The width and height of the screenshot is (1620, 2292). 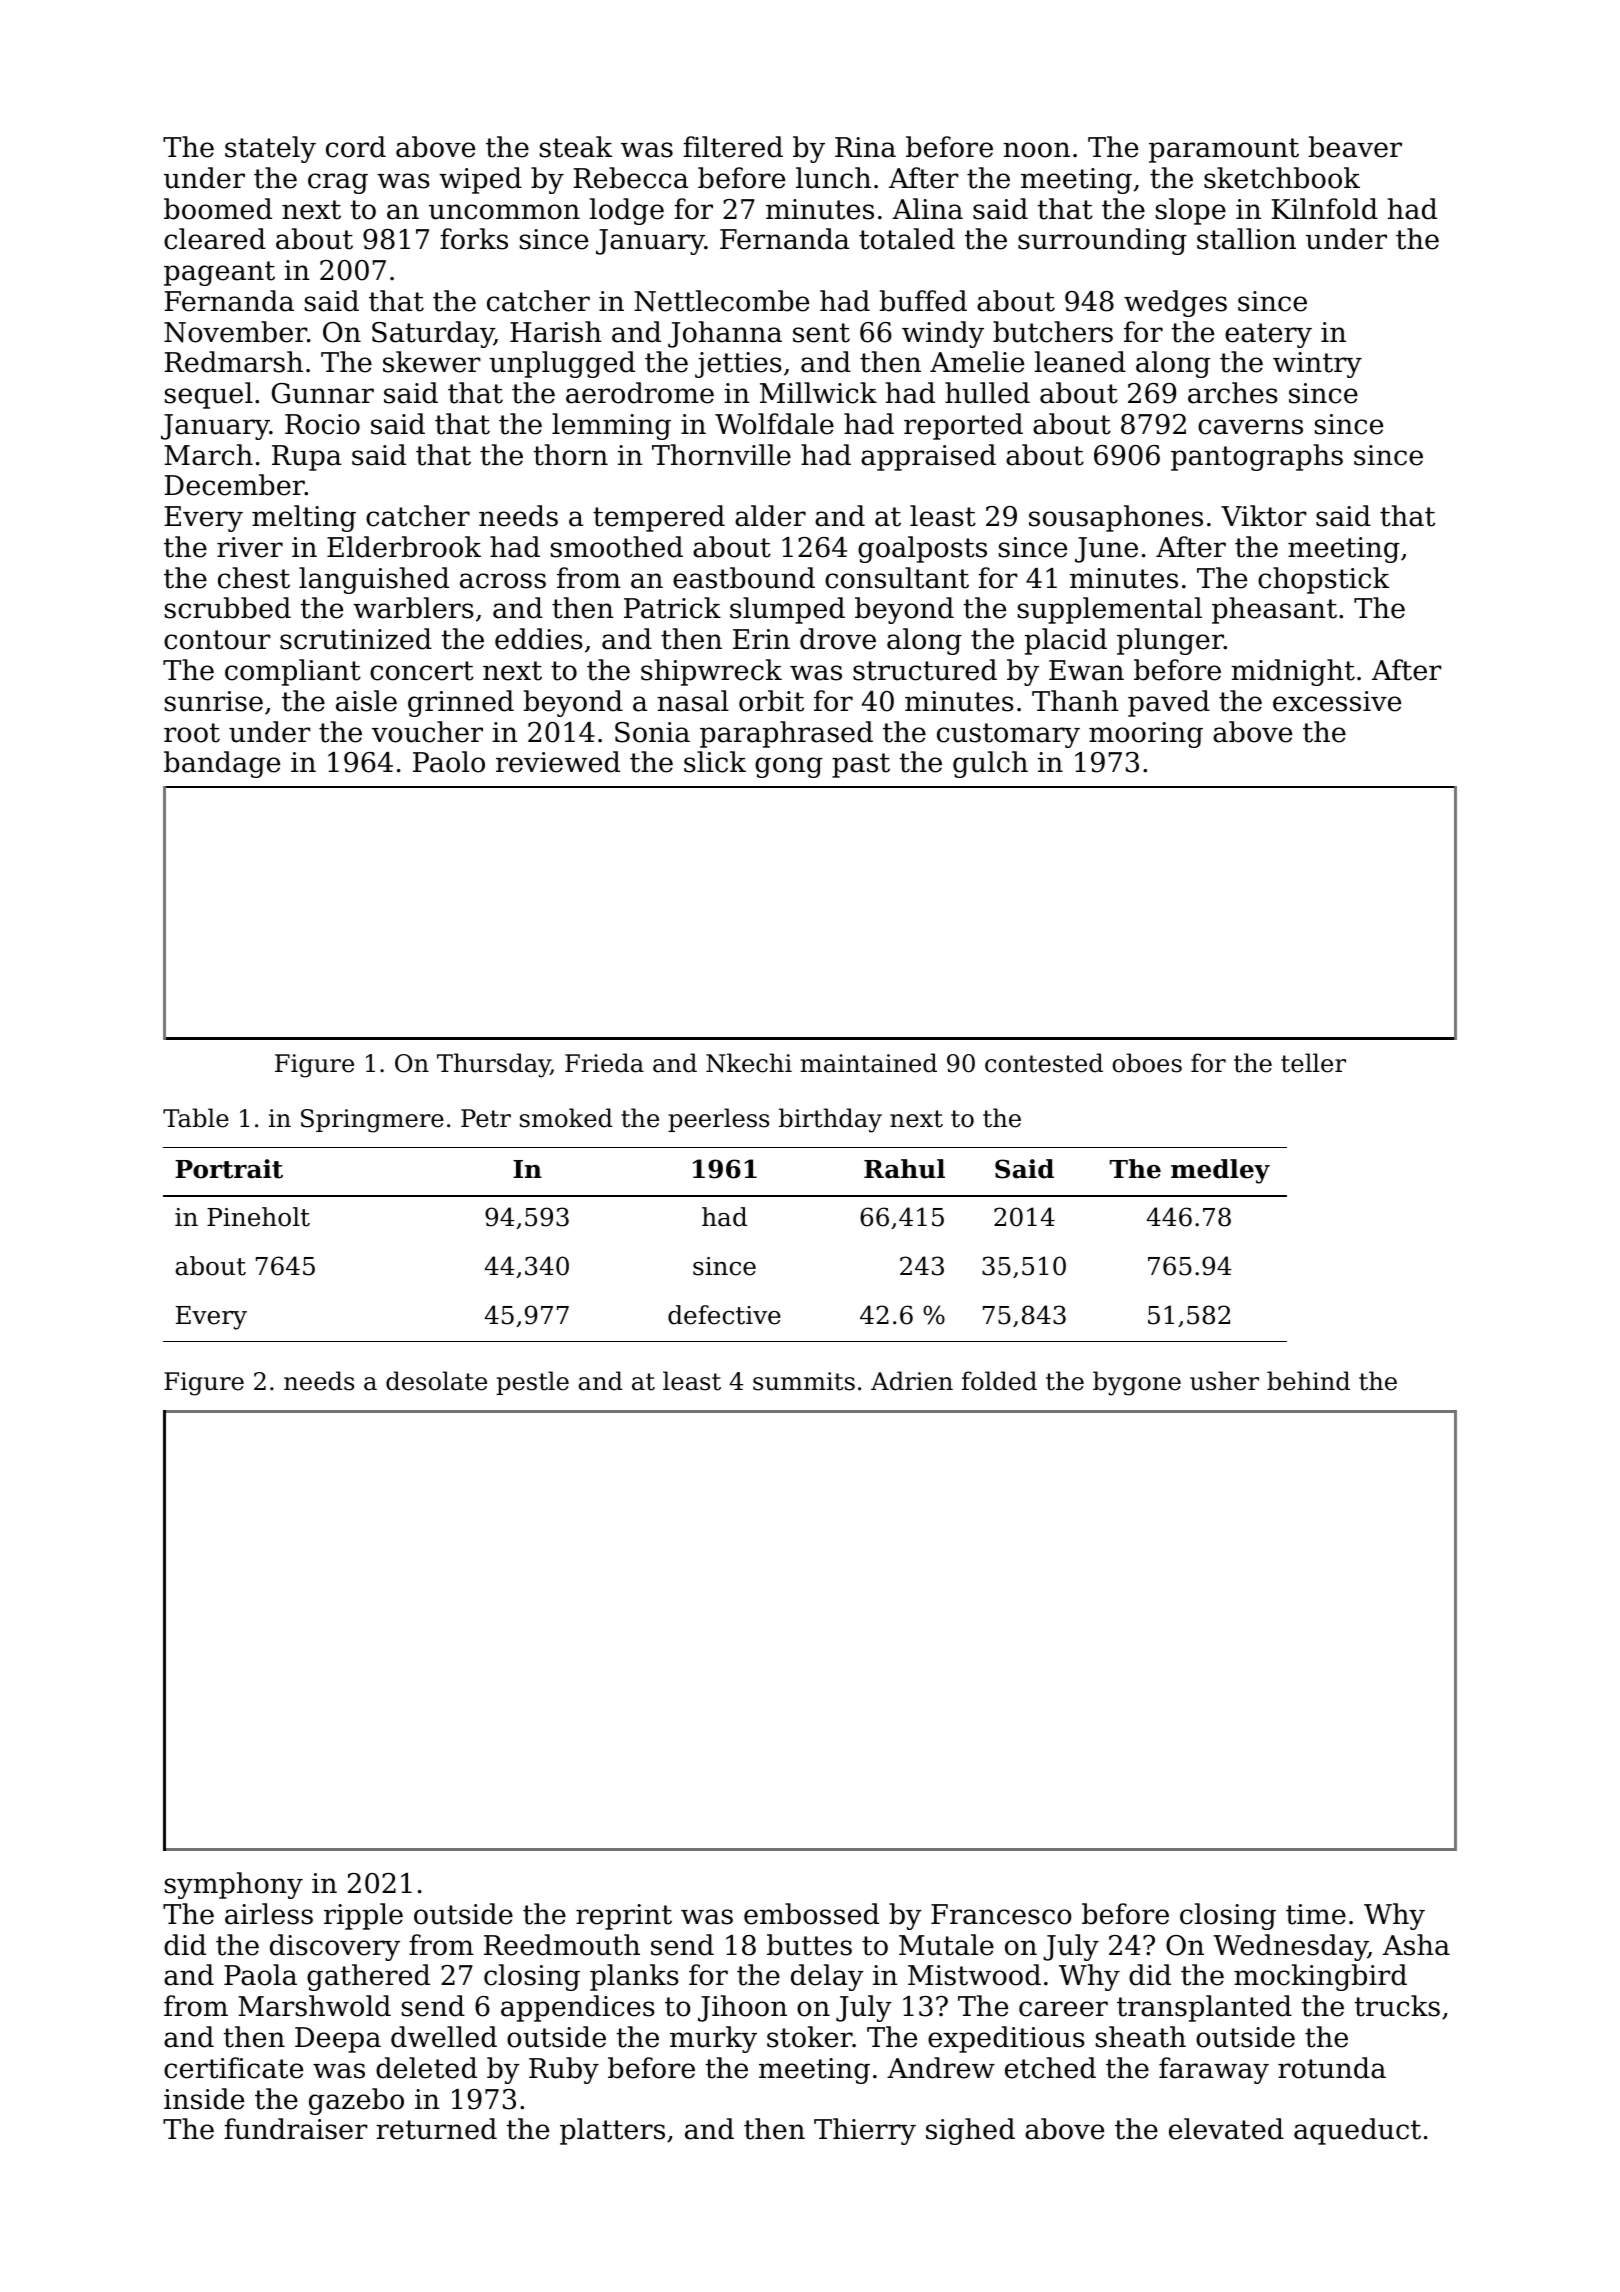 What do you see at coordinates (990, 764) in the screenshot?
I see `gulch` at bounding box center [990, 764].
